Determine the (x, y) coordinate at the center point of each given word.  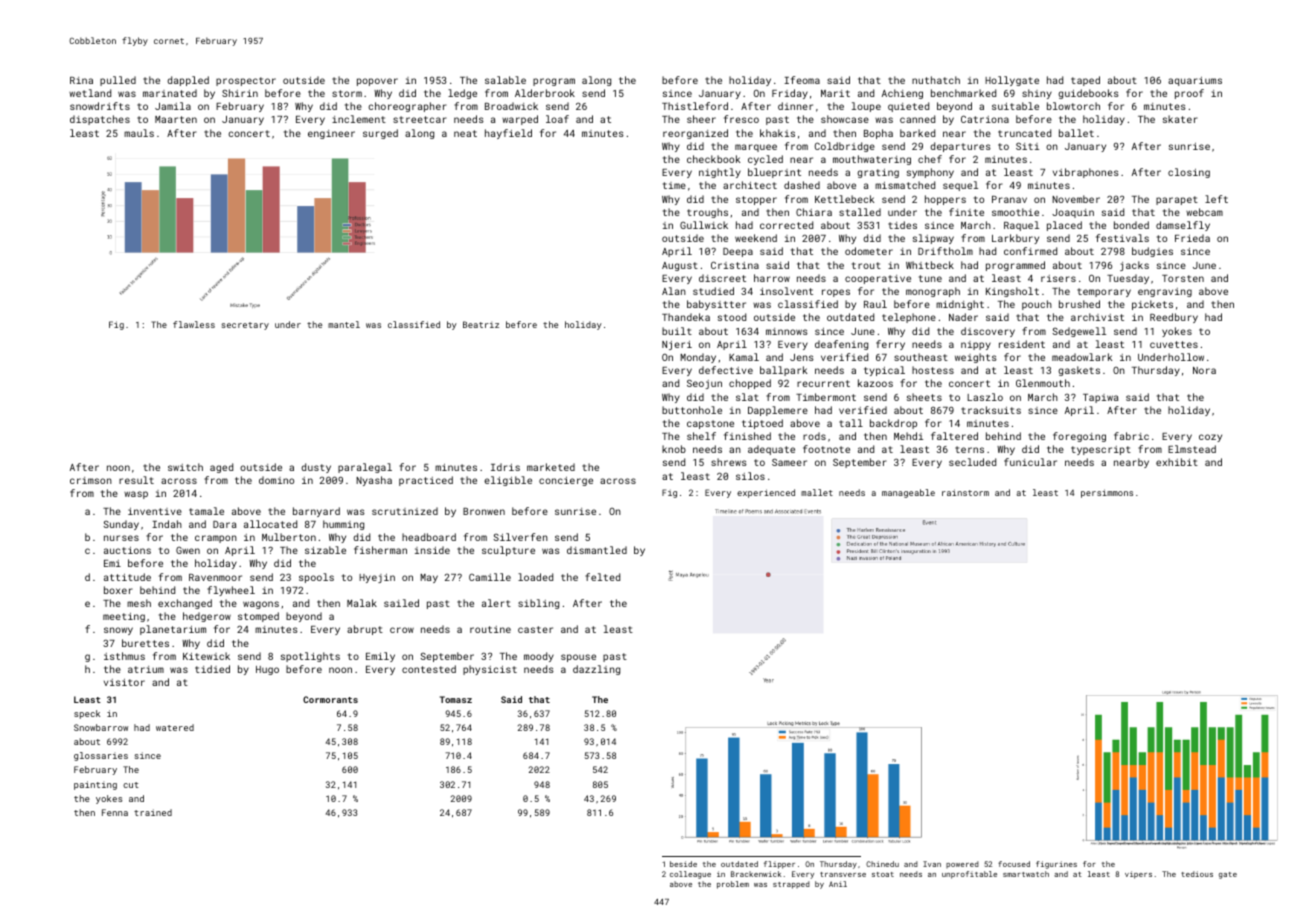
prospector (246, 81)
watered (175, 727)
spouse (578, 658)
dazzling (596, 670)
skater (1180, 119)
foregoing (1079, 437)
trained (153, 812)
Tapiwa (1100, 398)
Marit (835, 93)
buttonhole (692, 410)
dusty (316, 468)
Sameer (789, 462)
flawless (194, 324)
